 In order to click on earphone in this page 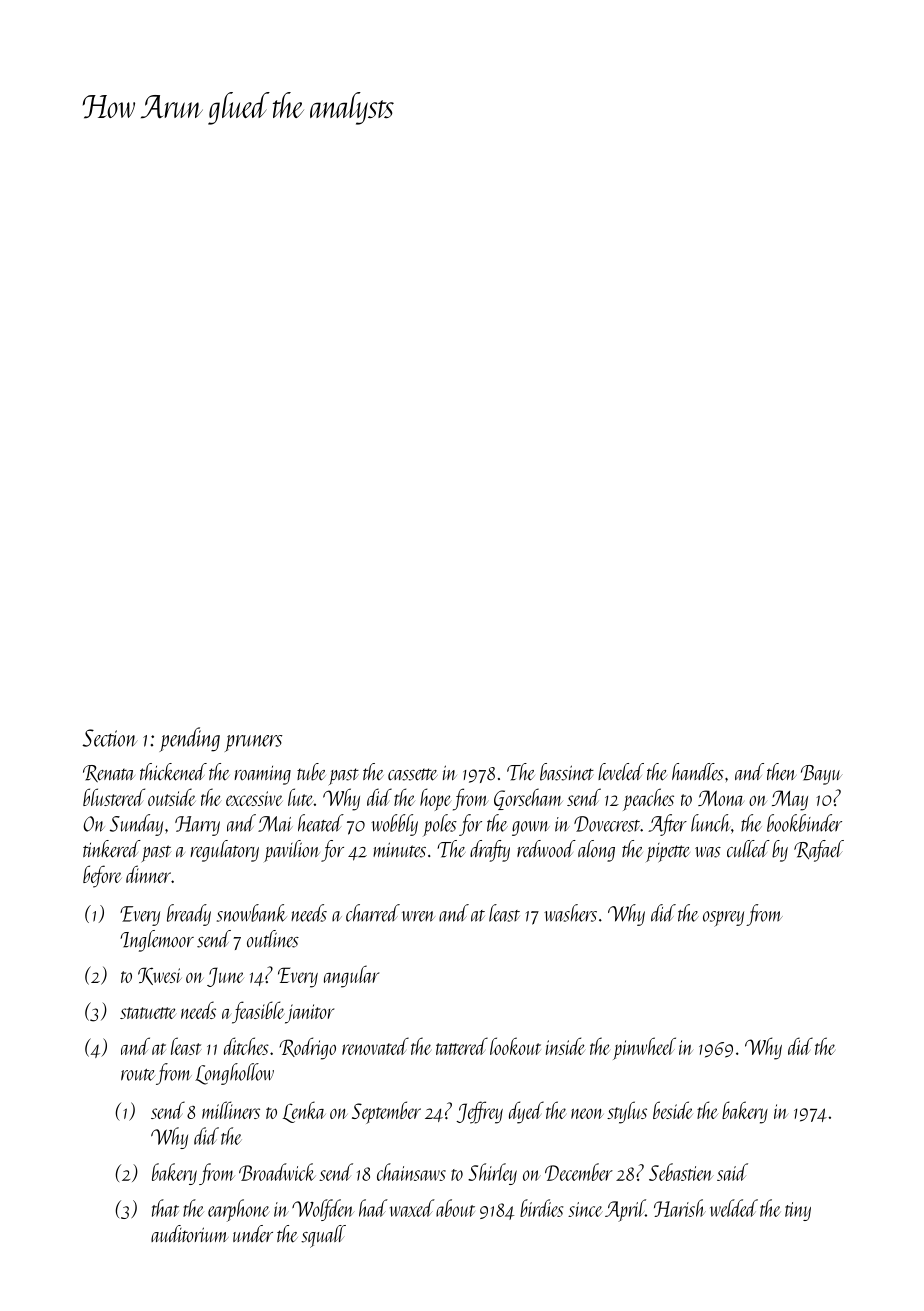, I will do `click(239, 1210)`.
